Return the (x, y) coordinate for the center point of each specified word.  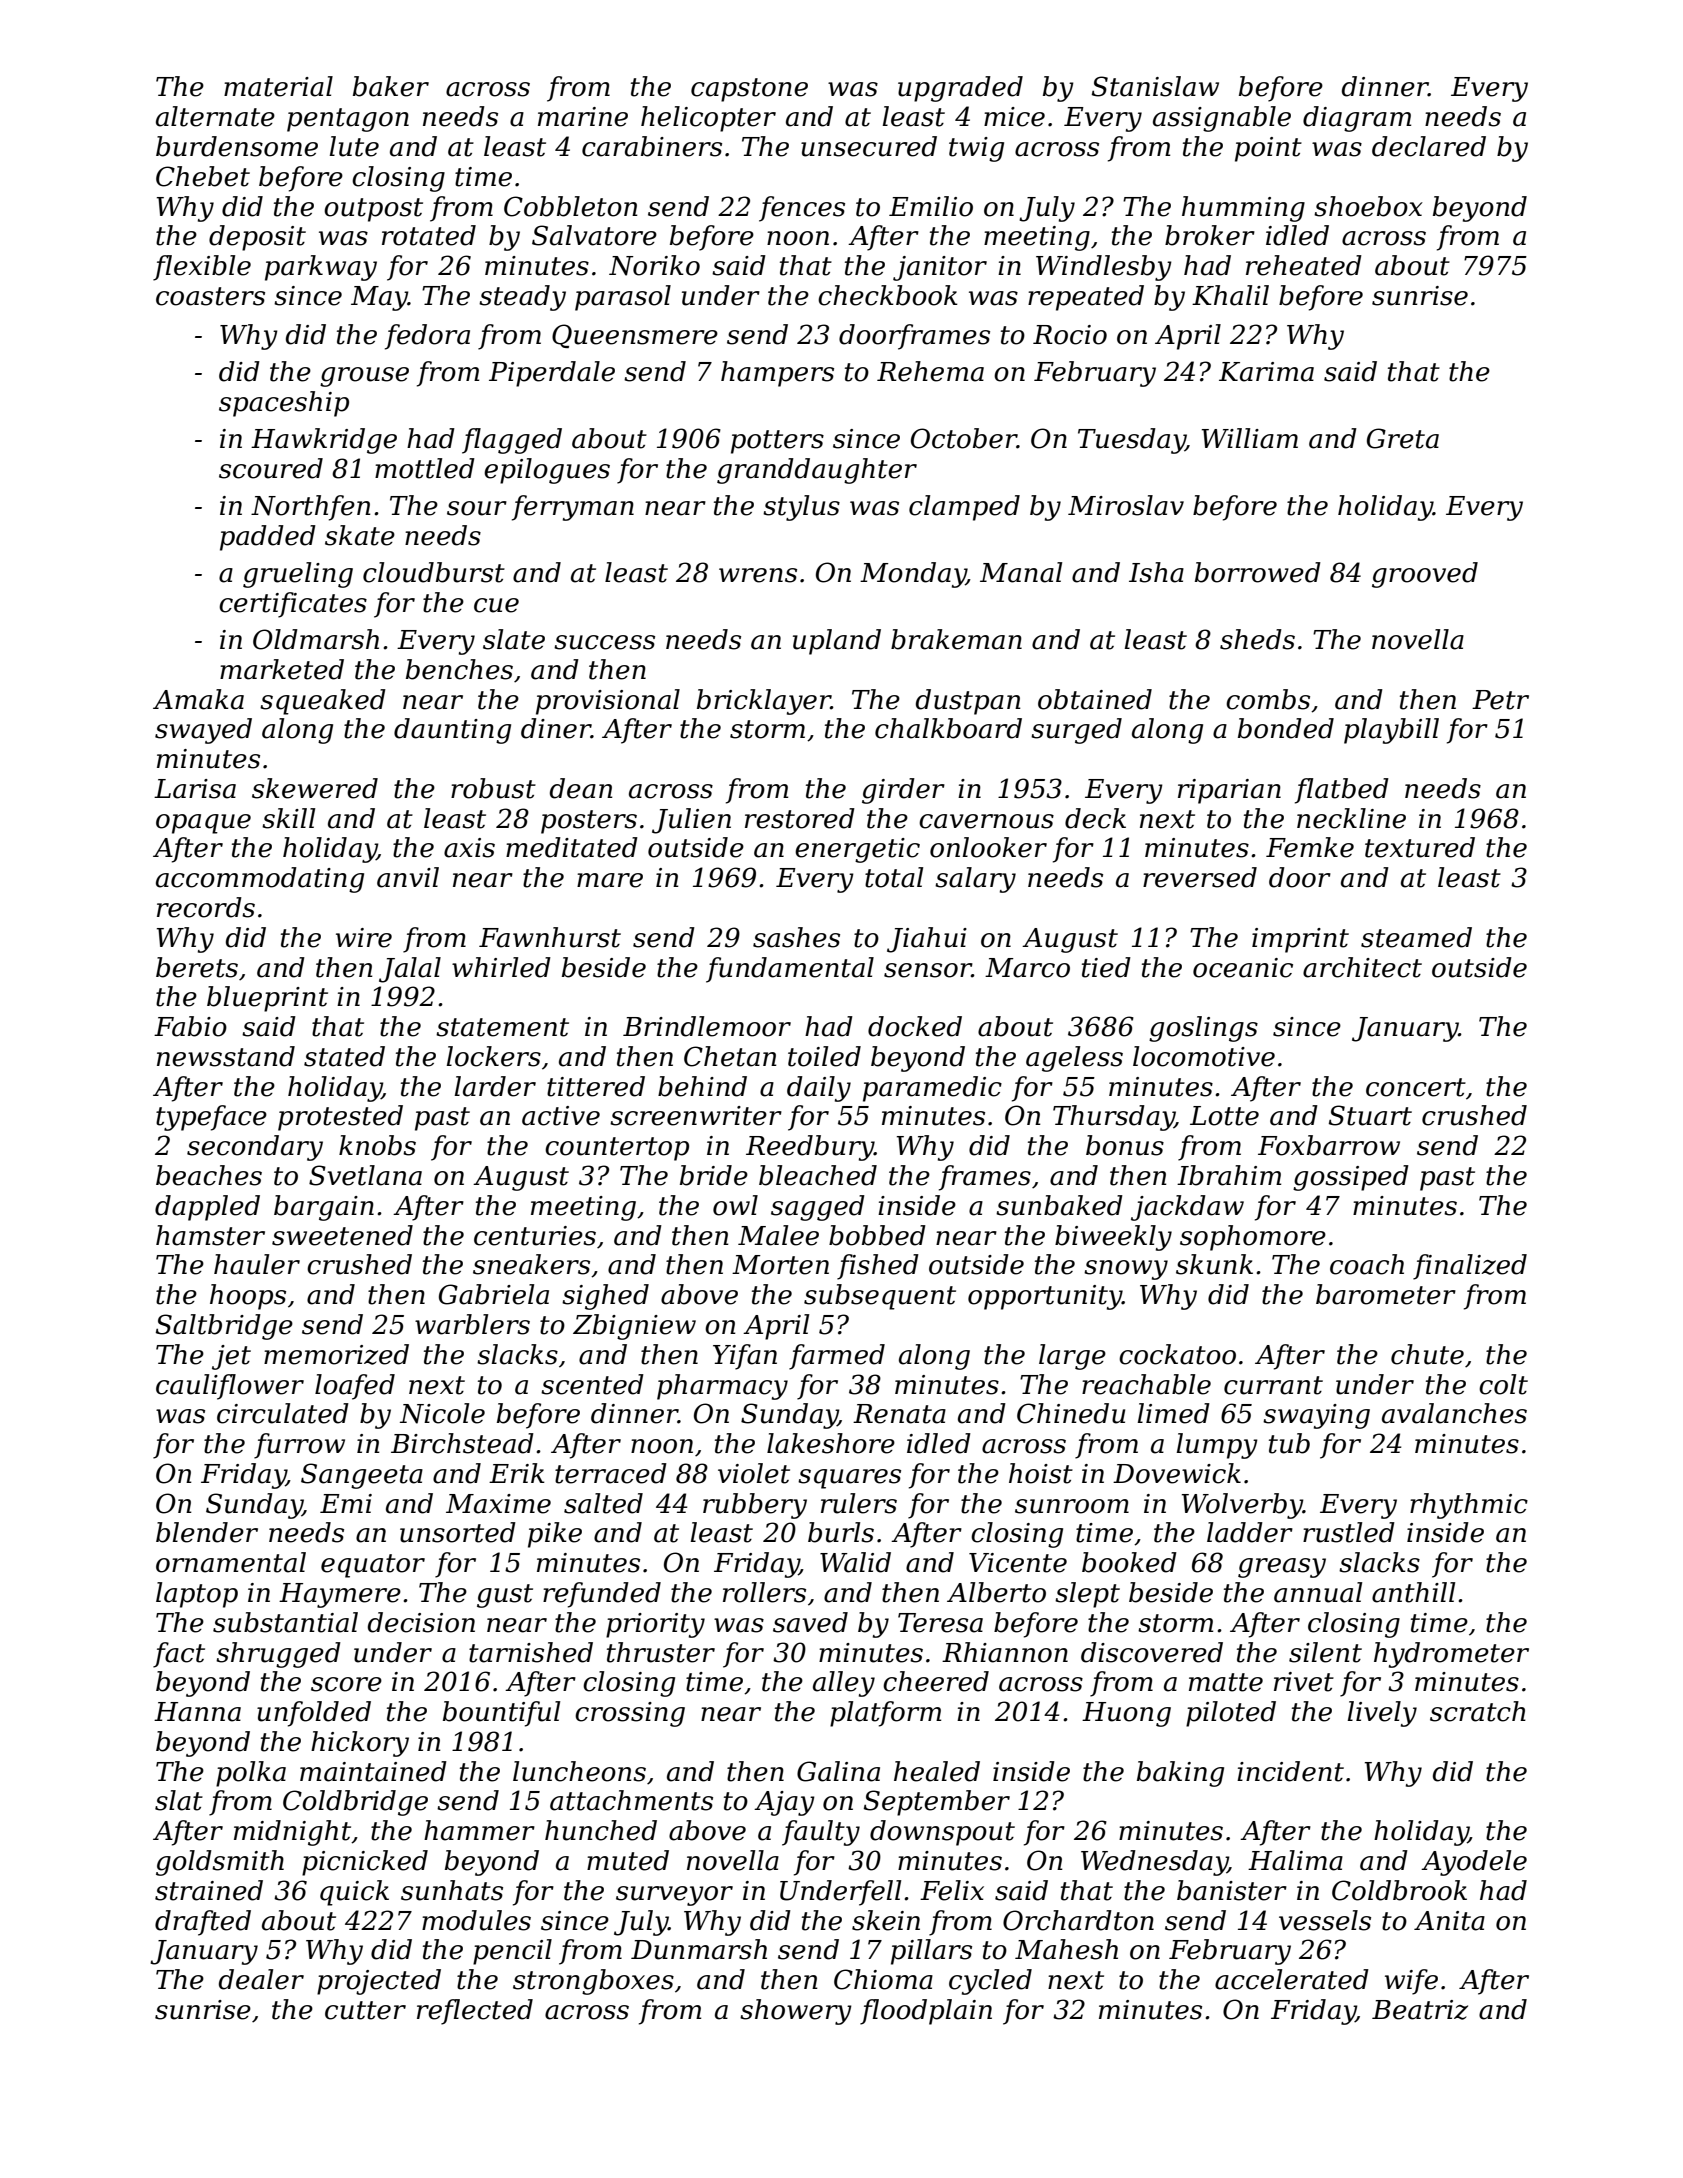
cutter (365, 2010)
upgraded (960, 89)
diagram (1357, 119)
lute (354, 146)
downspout (942, 1833)
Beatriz (1420, 2010)
